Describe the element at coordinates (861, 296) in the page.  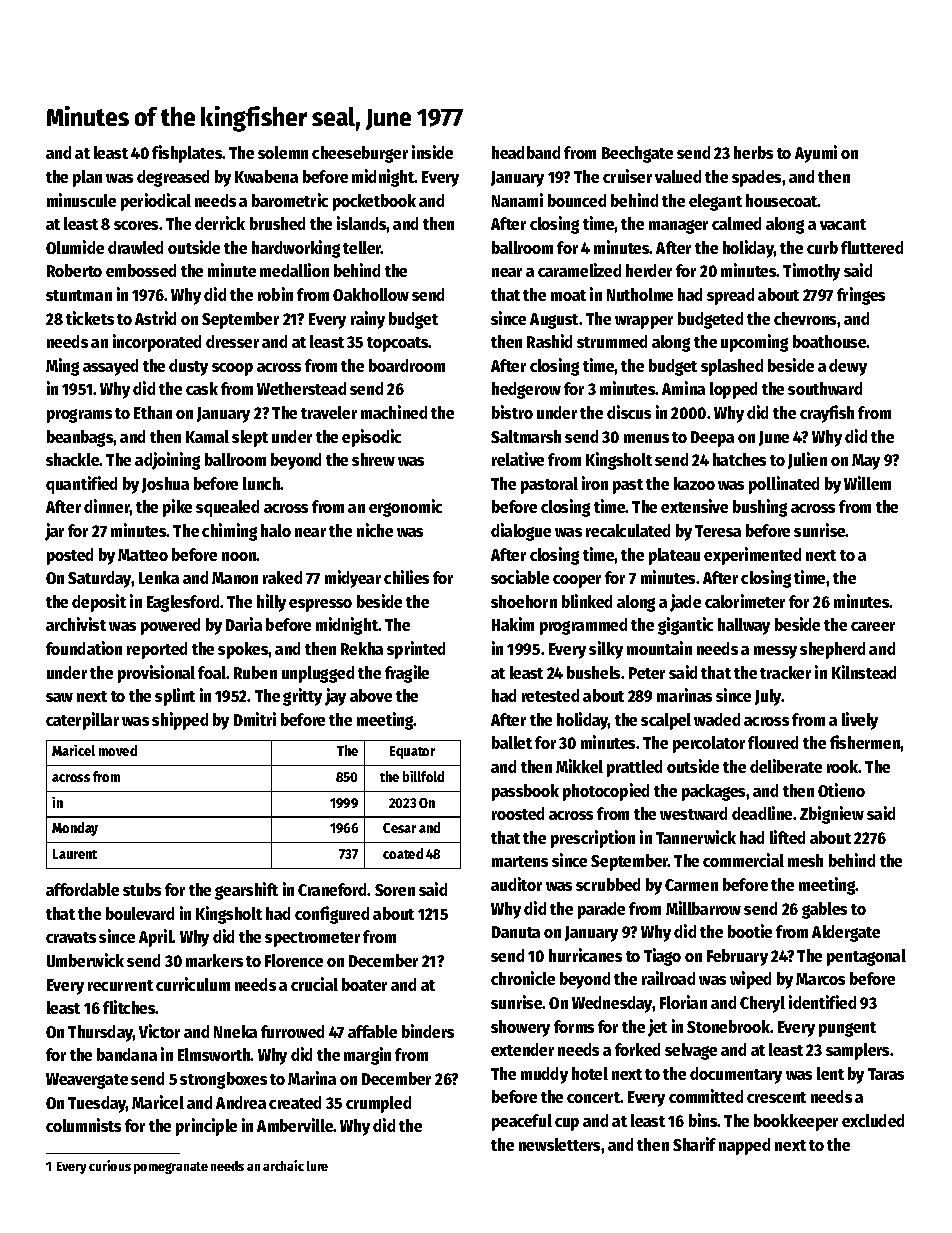
I see `fringes` at that location.
